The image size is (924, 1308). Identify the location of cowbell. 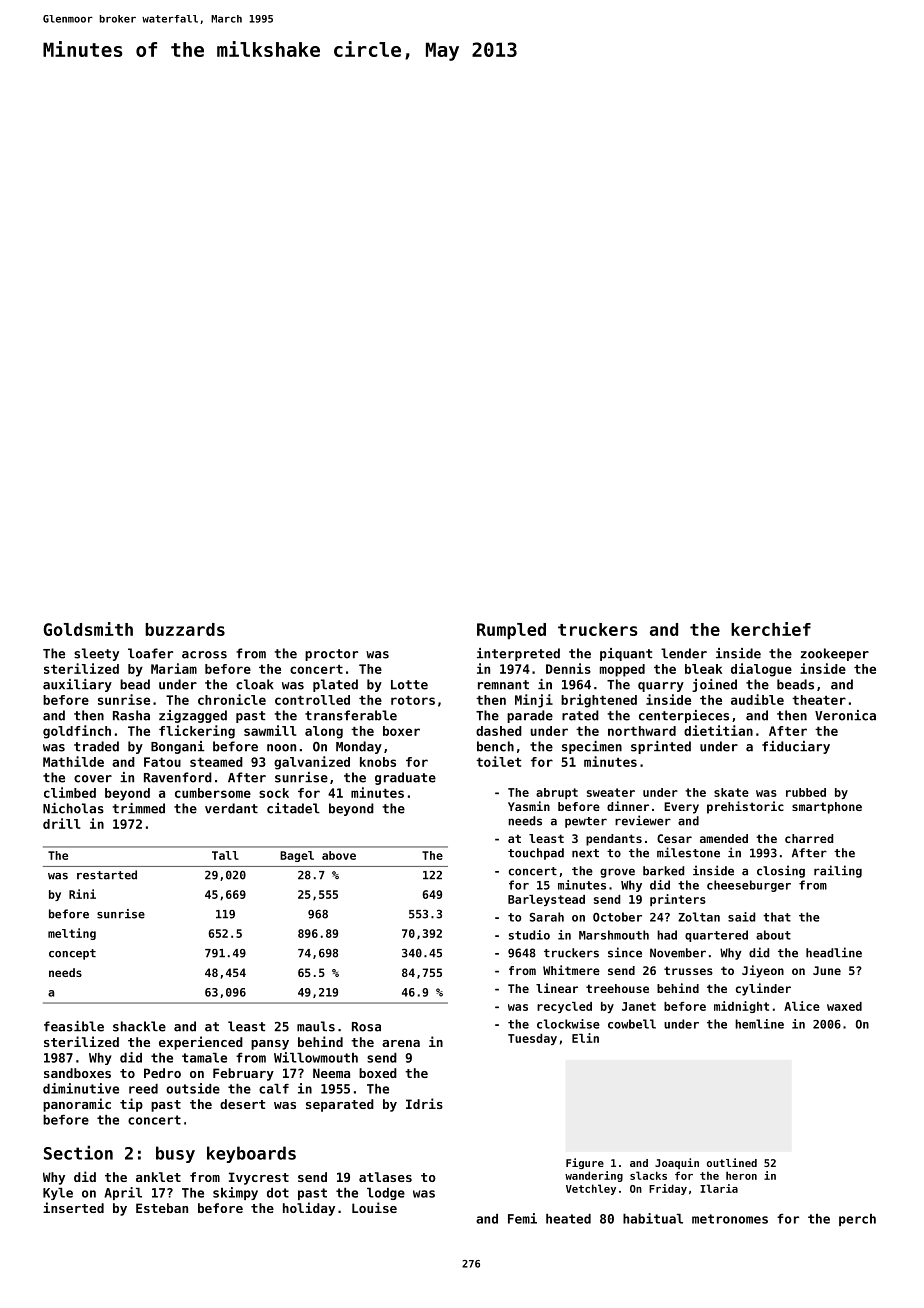
(632, 1024).
